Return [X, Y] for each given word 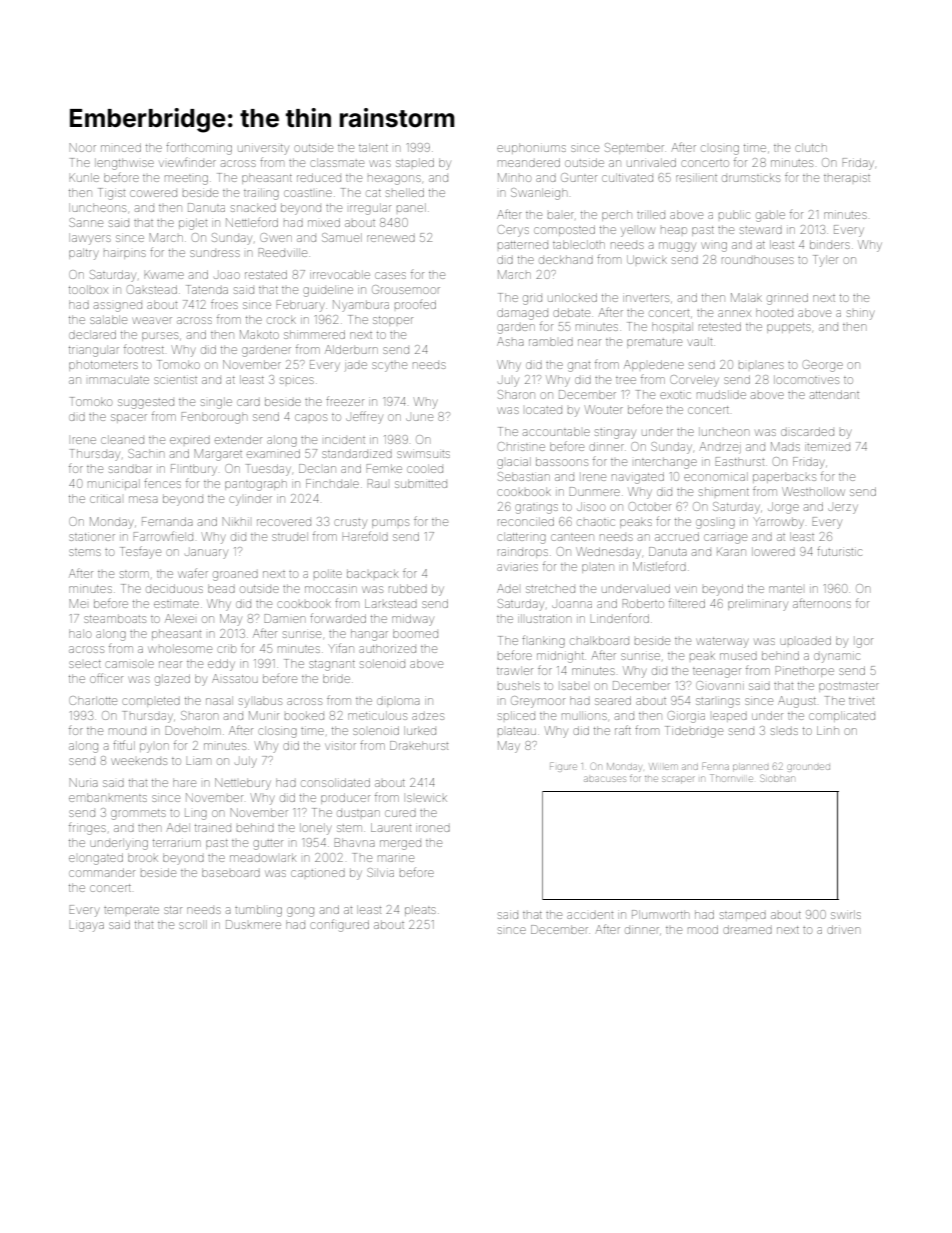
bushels [519, 685]
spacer [129, 418]
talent [373, 147]
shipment [724, 491]
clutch [811, 147]
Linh [828, 730]
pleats [420, 910]
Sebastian [524, 476]
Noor [82, 147]
